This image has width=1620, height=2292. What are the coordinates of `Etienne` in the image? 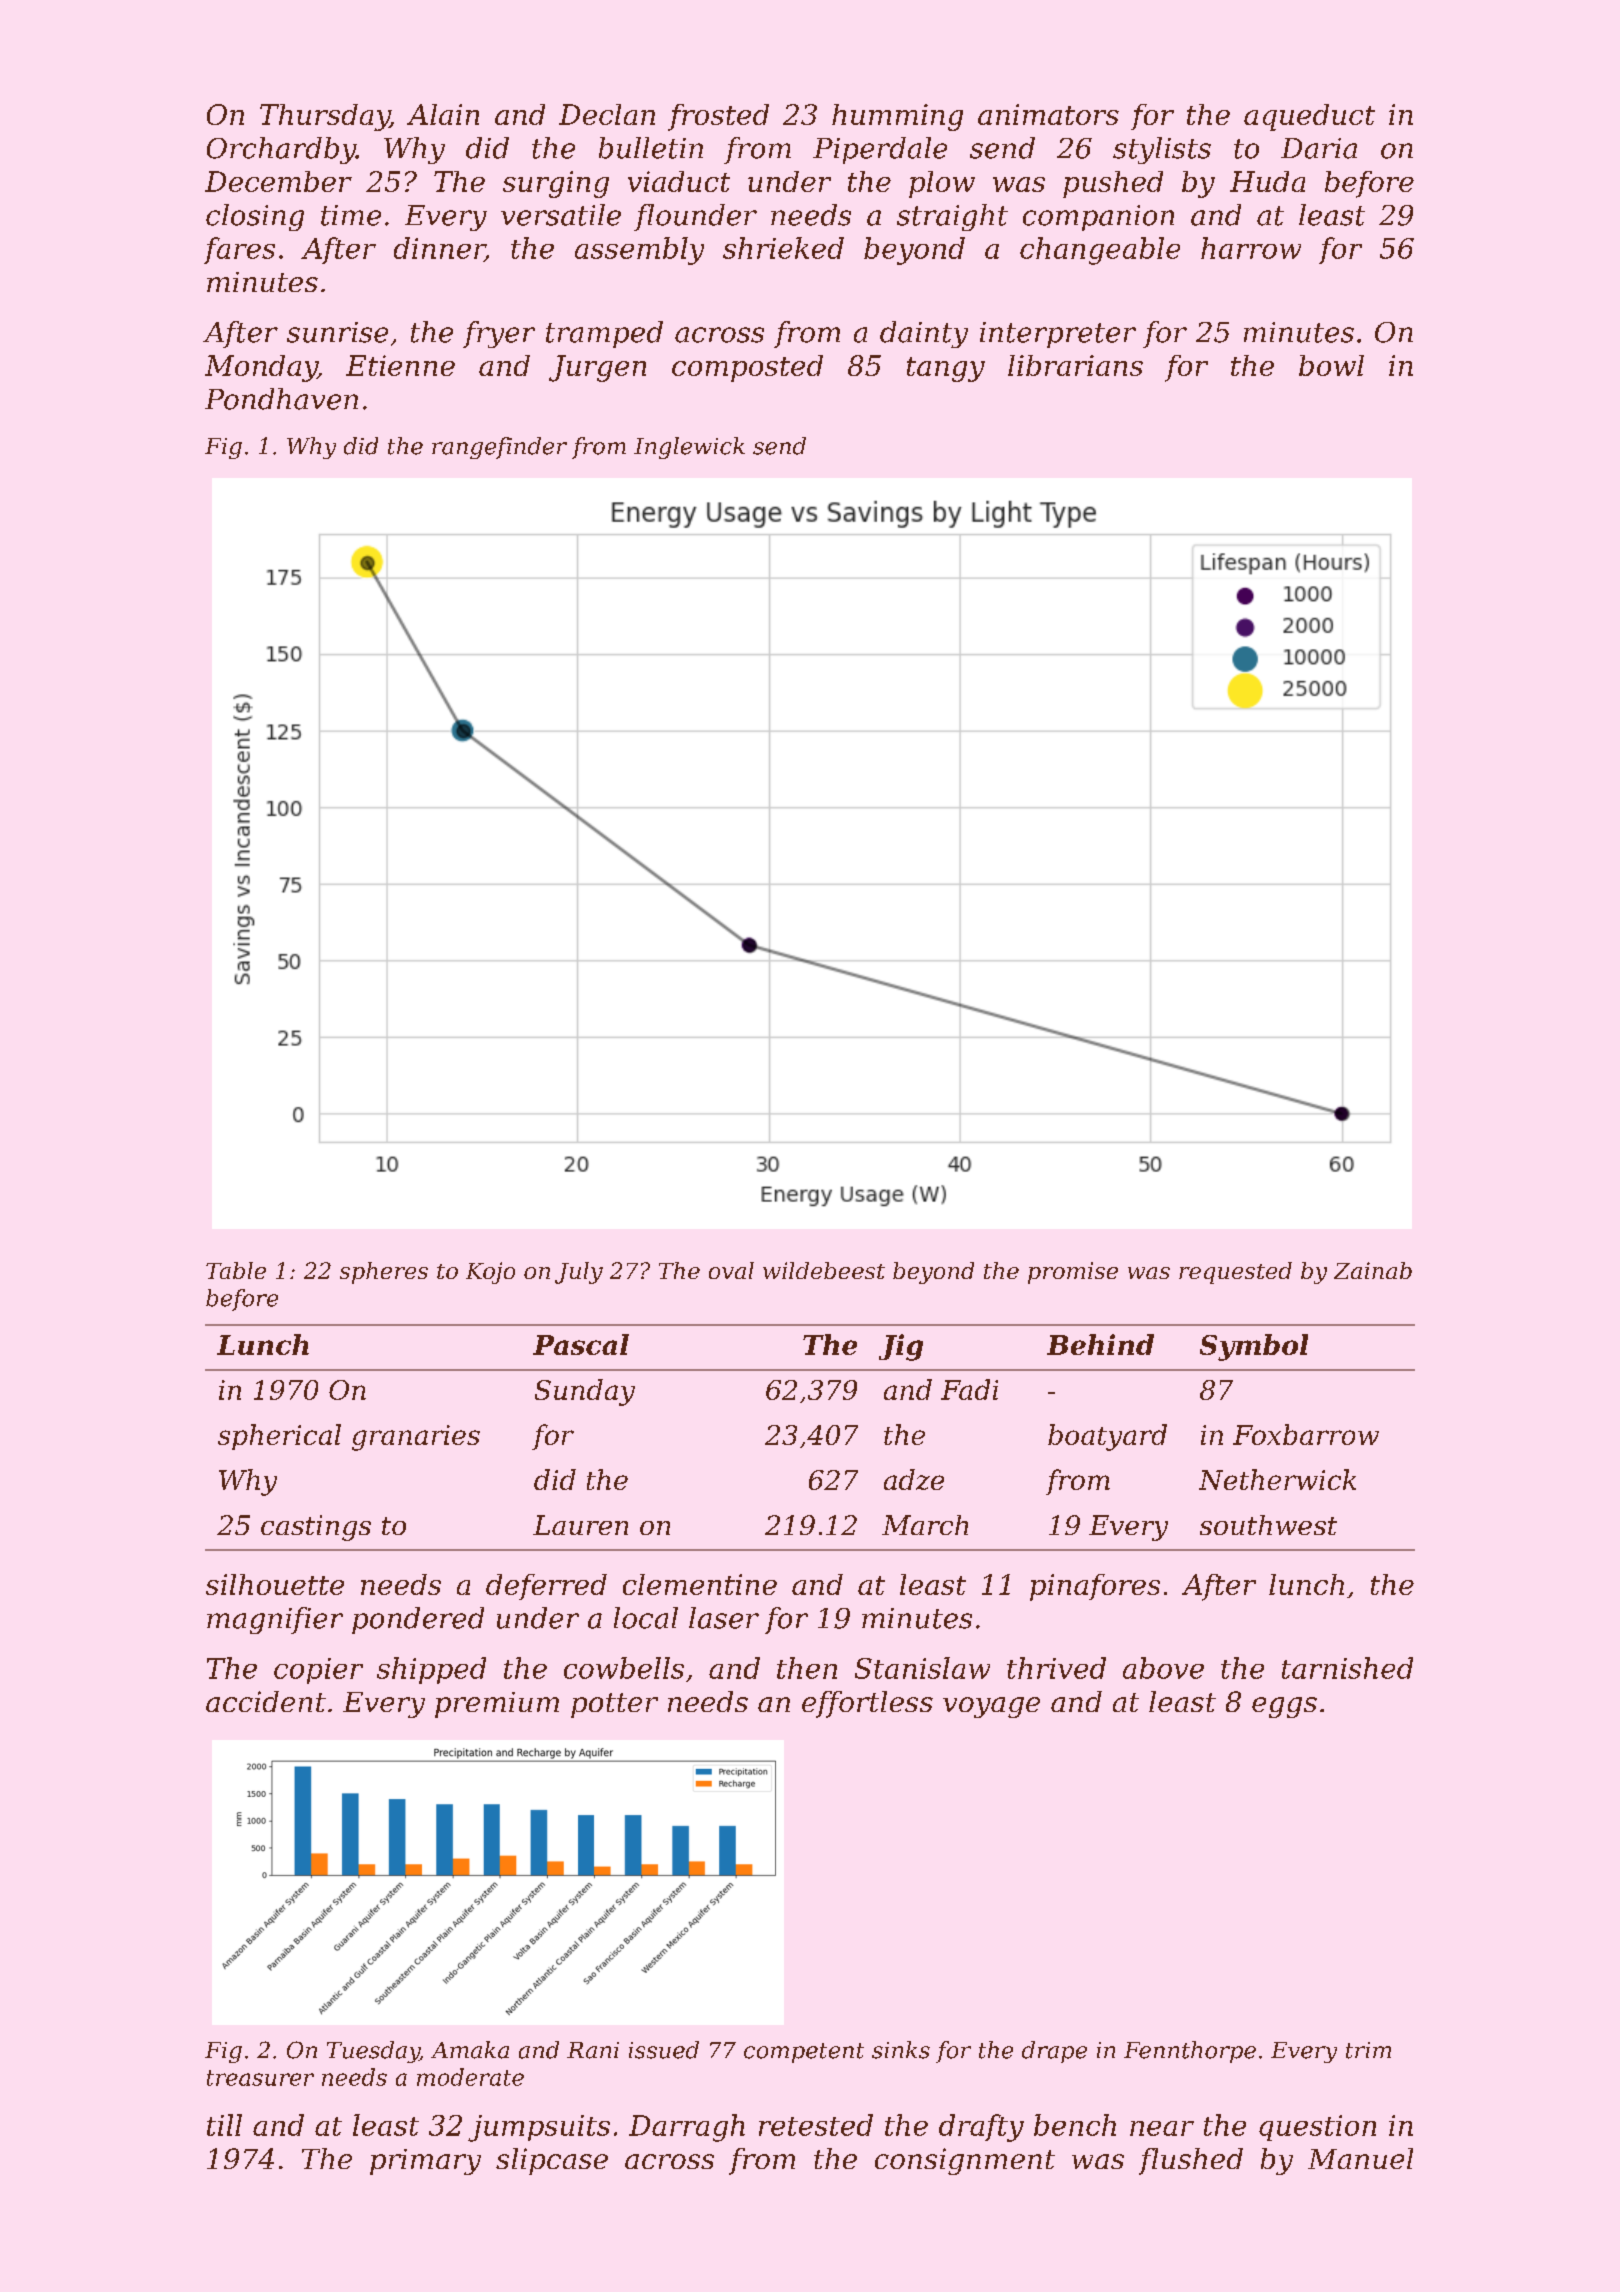 It's located at (400, 365).
